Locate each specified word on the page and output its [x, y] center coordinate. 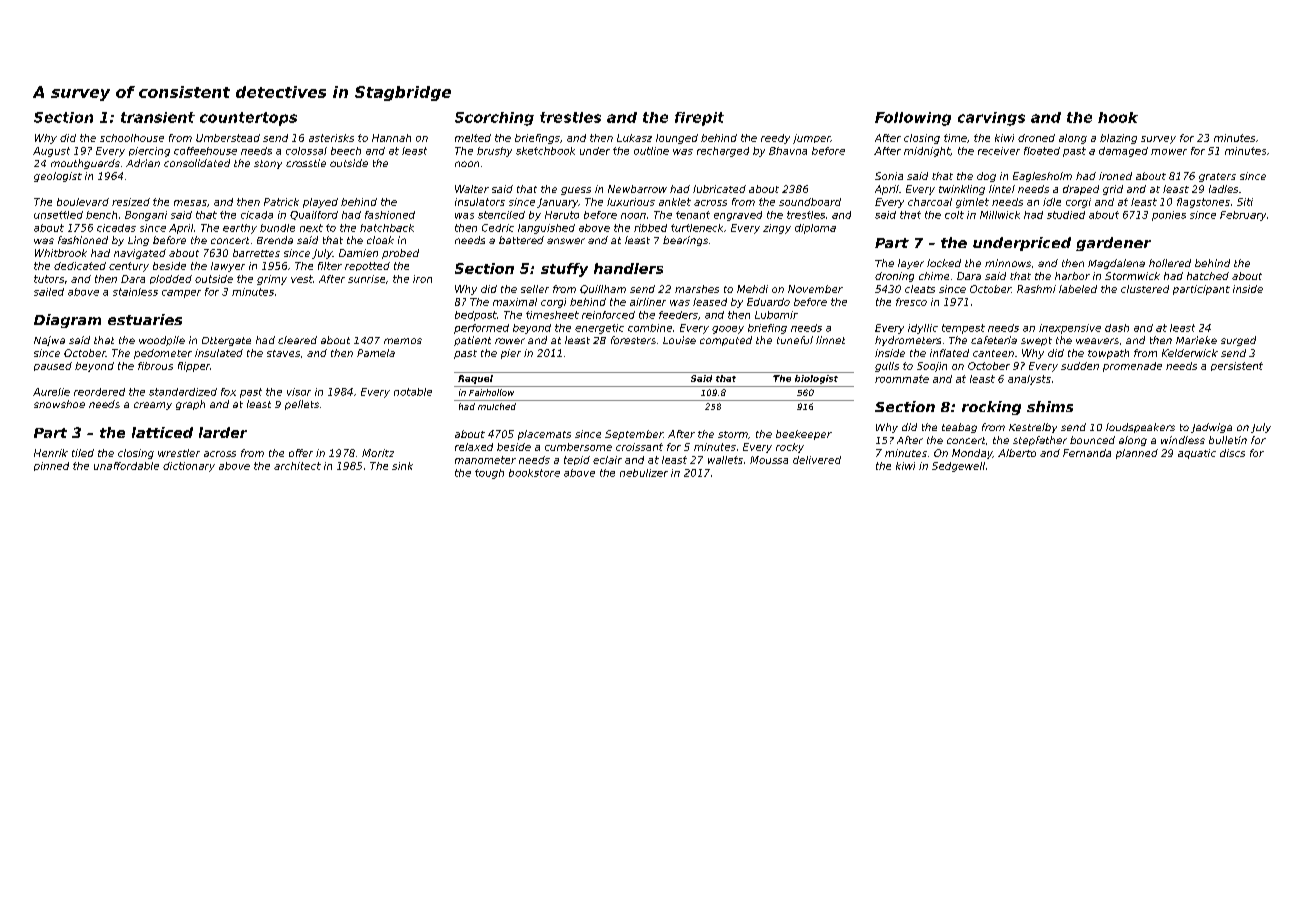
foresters [633, 340]
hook [1118, 117]
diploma [815, 229]
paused [53, 366]
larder [223, 432]
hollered [1170, 263]
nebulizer [644, 473]
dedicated [80, 266]
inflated [949, 353]
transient [158, 117]
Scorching [494, 119]
